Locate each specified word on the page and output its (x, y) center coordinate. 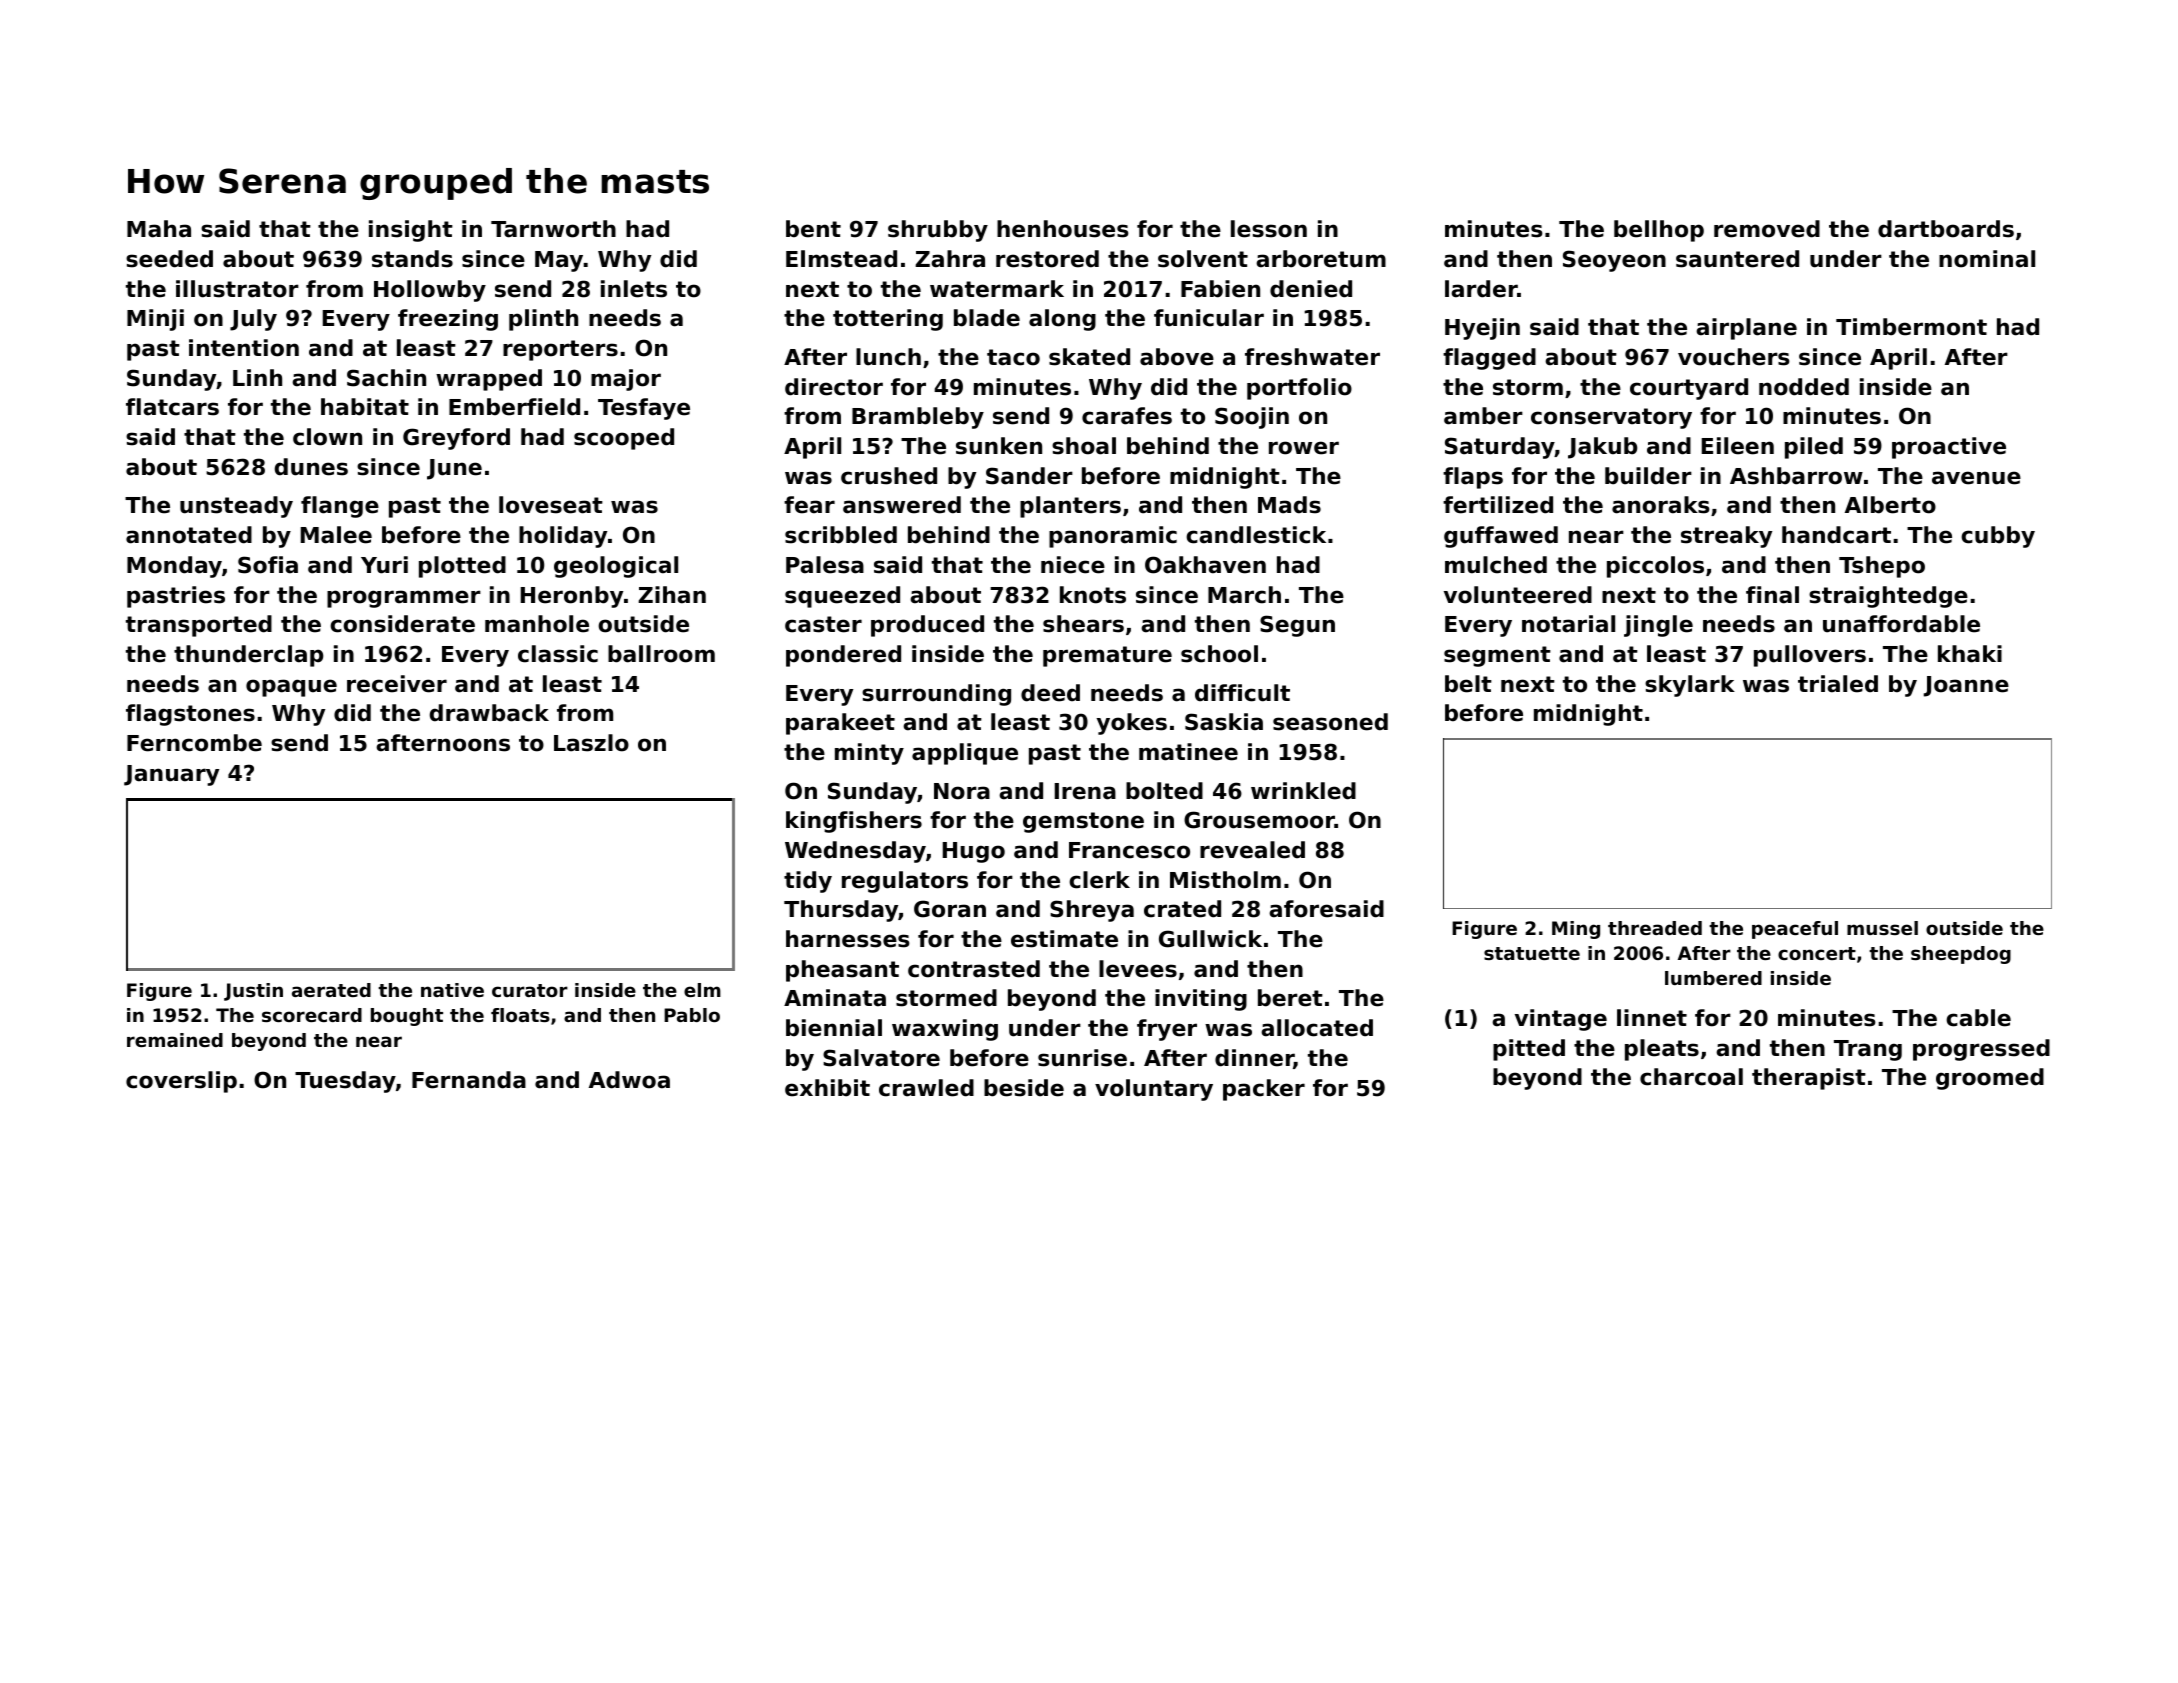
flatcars (172, 407)
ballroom (661, 654)
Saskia (1224, 722)
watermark (997, 289)
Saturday (1500, 448)
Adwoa (629, 1080)
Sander (1029, 476)
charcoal (1691, 1077)
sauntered (1737, 259)
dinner (1254, 1059)
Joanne (1966, 686)
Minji (155, 320)
